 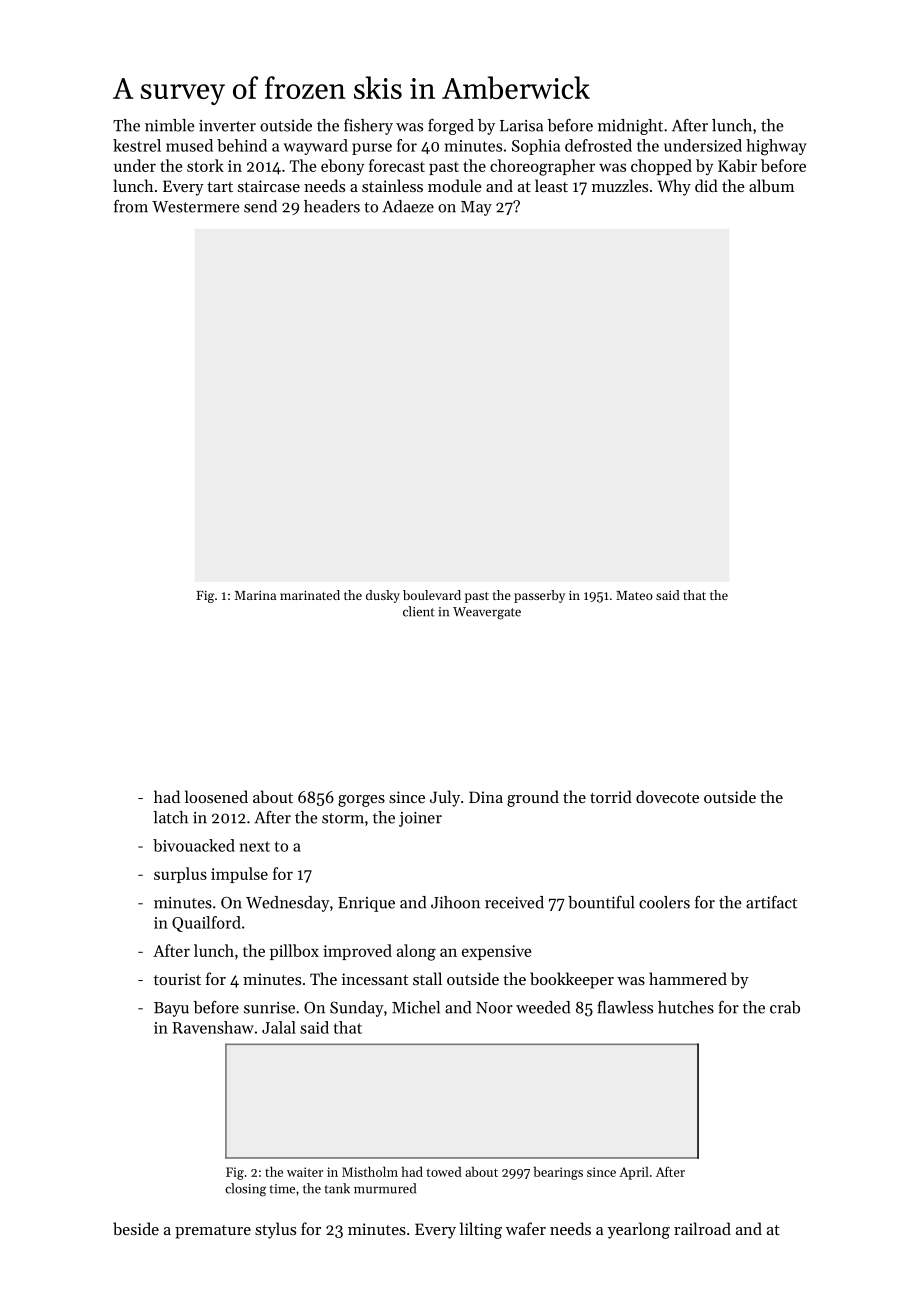 I want to click on dovecote, so click(x=667, y=796).
